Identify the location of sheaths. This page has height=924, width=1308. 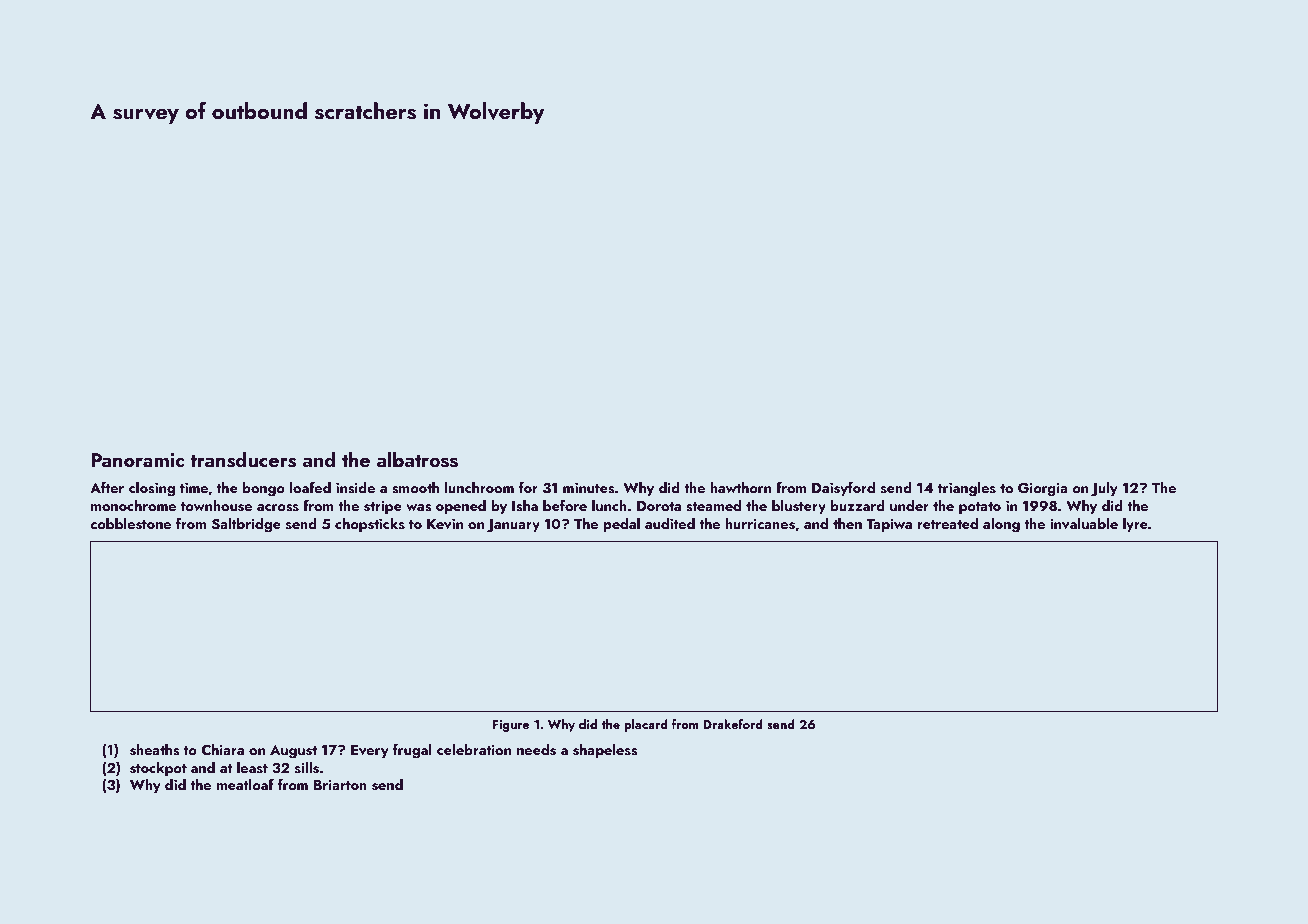
(154, 750).
